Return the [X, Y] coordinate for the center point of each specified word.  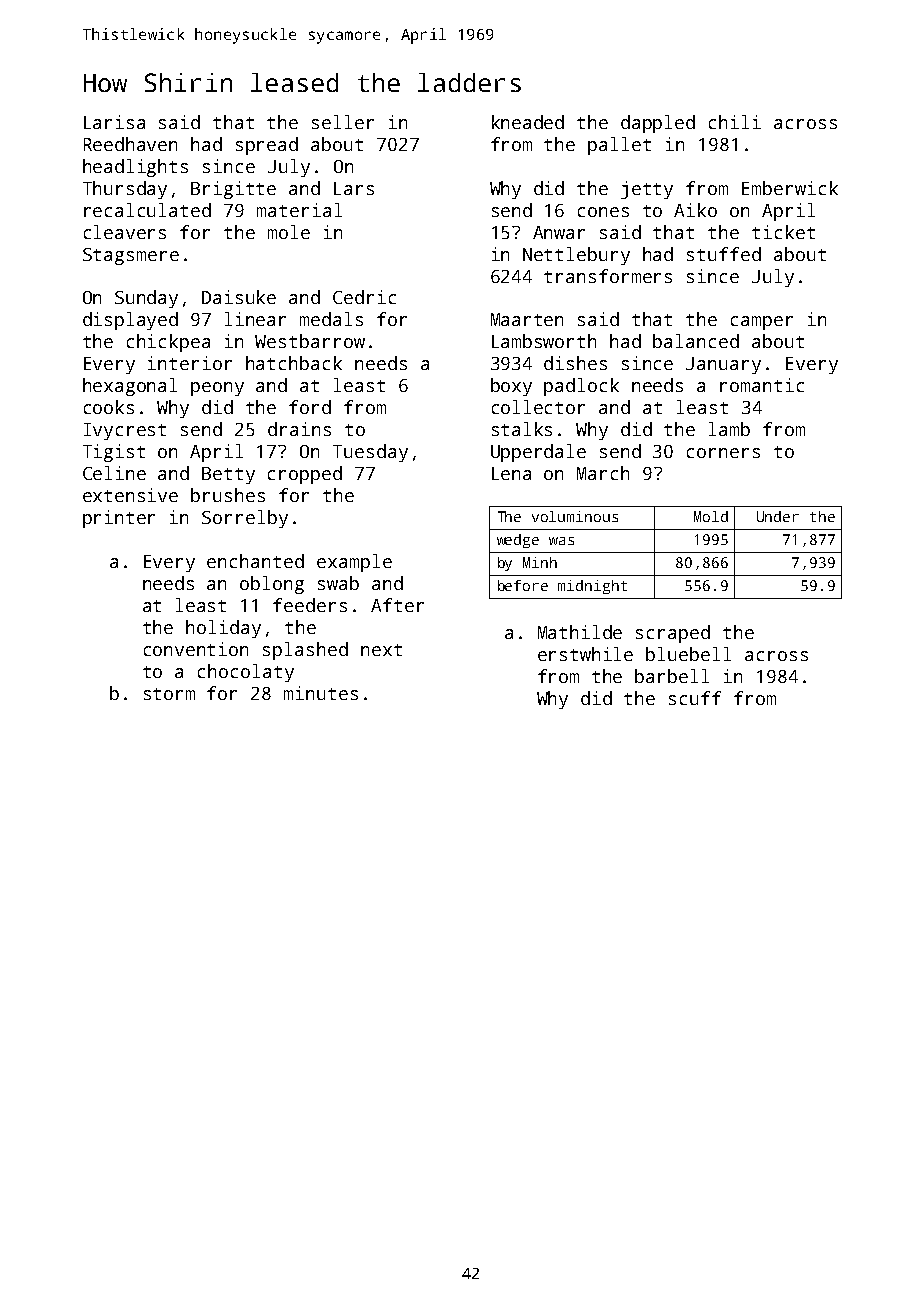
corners [723, 453]
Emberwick [790, 188]
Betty [228, 475]
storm [169, 694]
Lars [354, 188]
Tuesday [370, 453]
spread [267, 146]
